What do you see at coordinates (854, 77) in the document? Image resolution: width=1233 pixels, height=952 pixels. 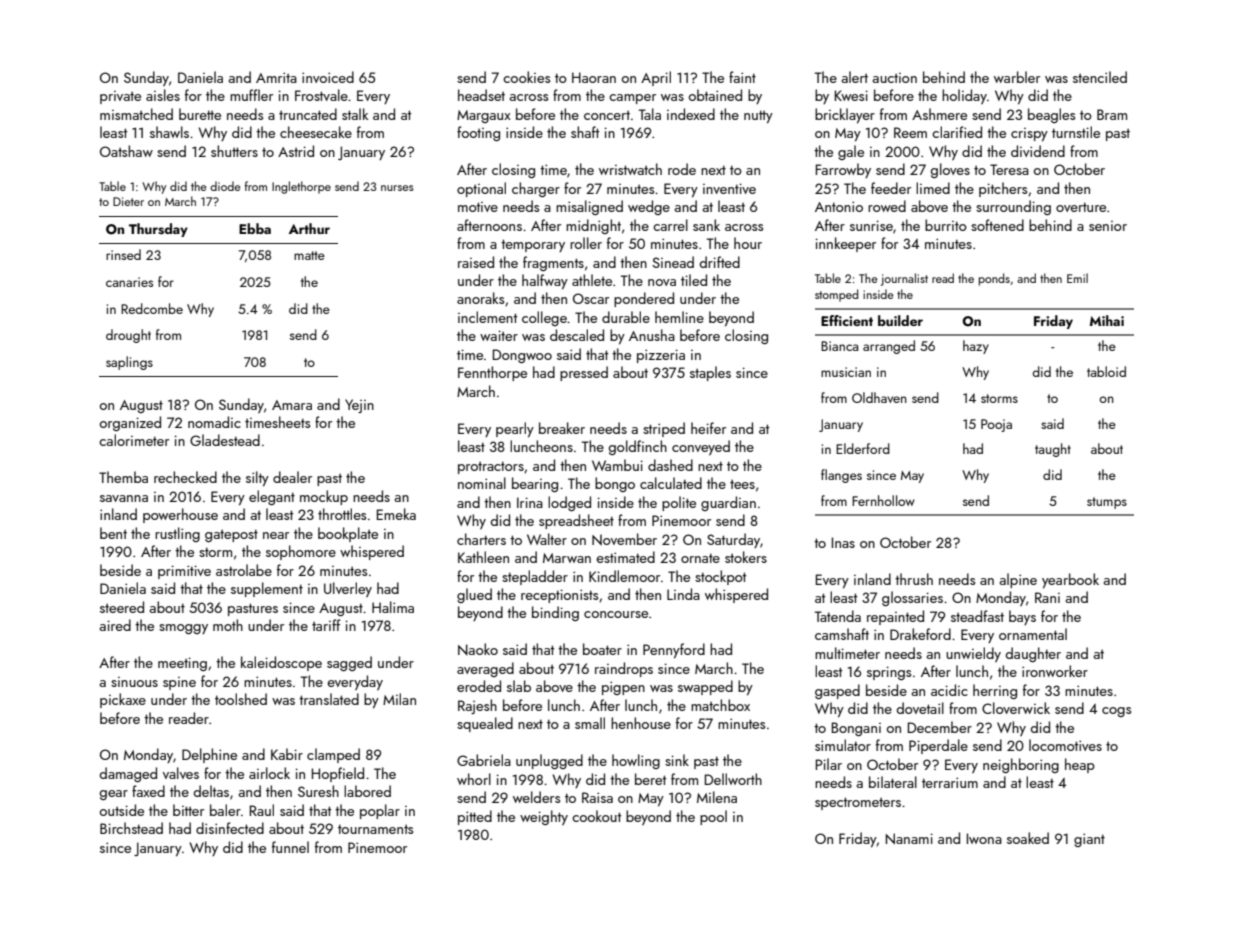 I see `alert` at bounding box center [854, 77].
